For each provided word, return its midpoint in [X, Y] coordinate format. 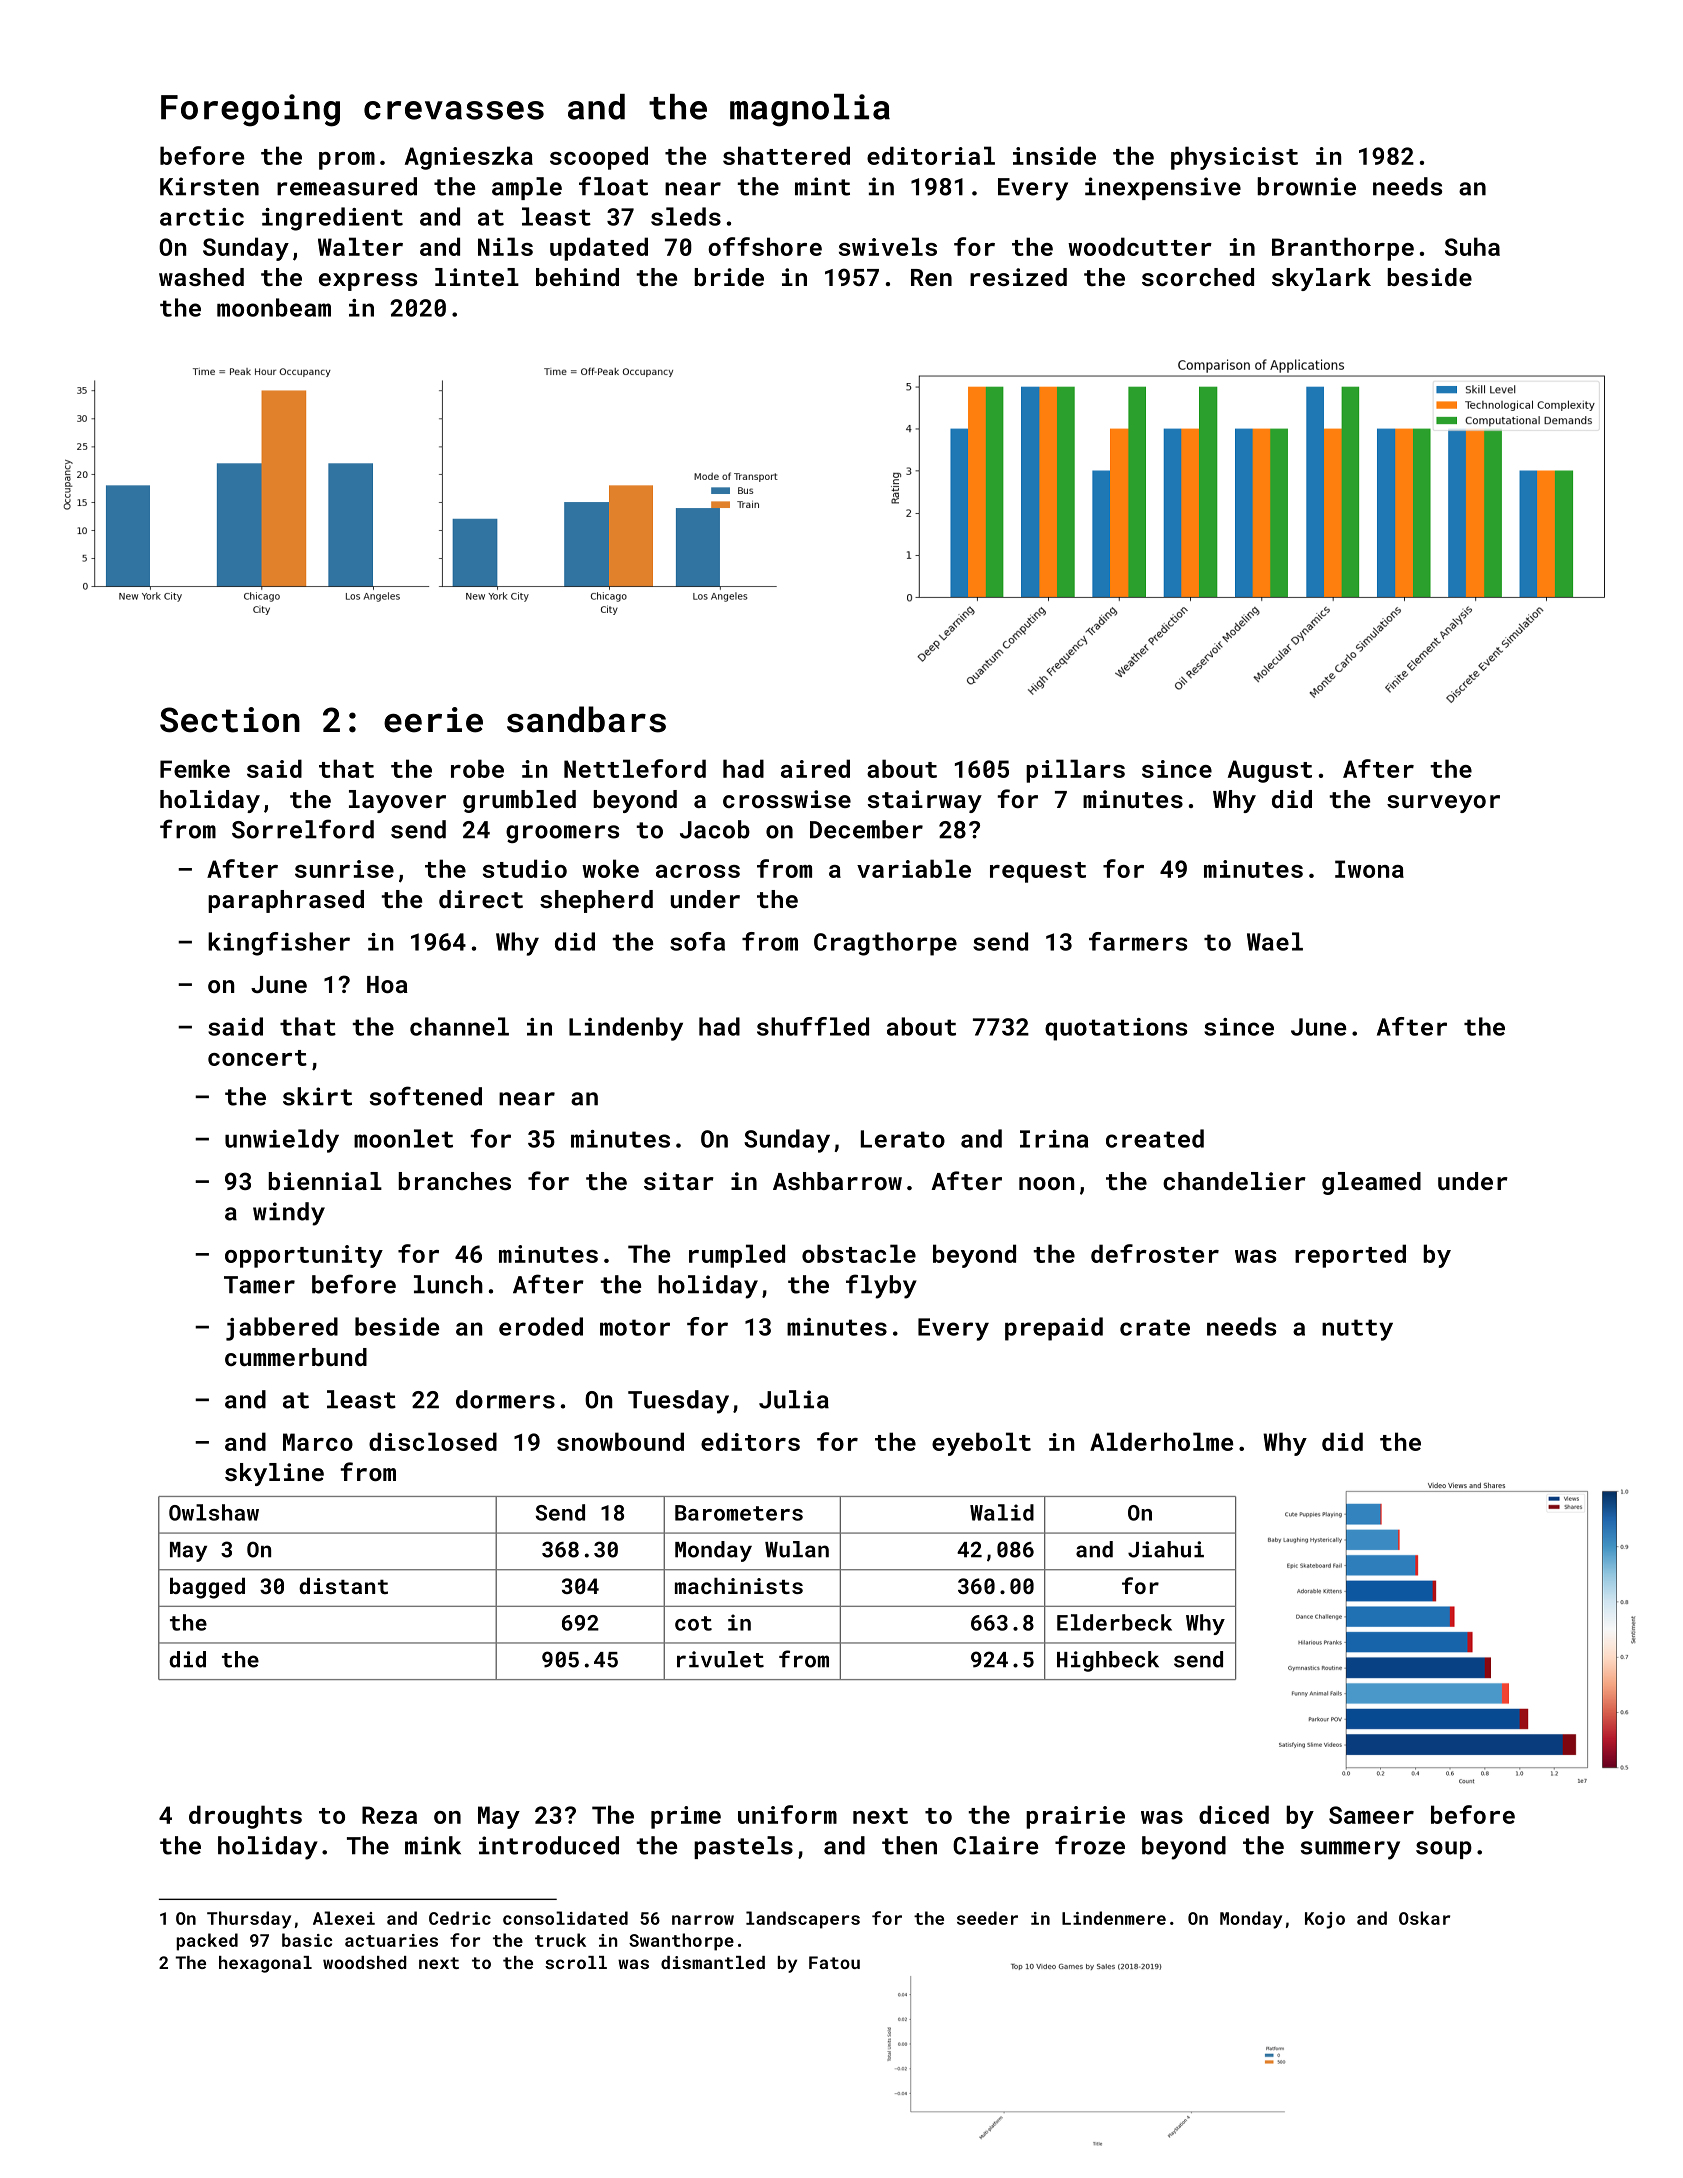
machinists [739, 1586]
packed [207, 1942]
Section [230, 720]
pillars [1075, 771]
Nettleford [635, 768]
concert [257, 1058]
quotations [1116, 1029]
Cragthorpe [885, 944]
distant [343, 1586]
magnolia [810, 110]
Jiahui [1166, 1549]
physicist [1234, 158]
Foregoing [250, 110]
